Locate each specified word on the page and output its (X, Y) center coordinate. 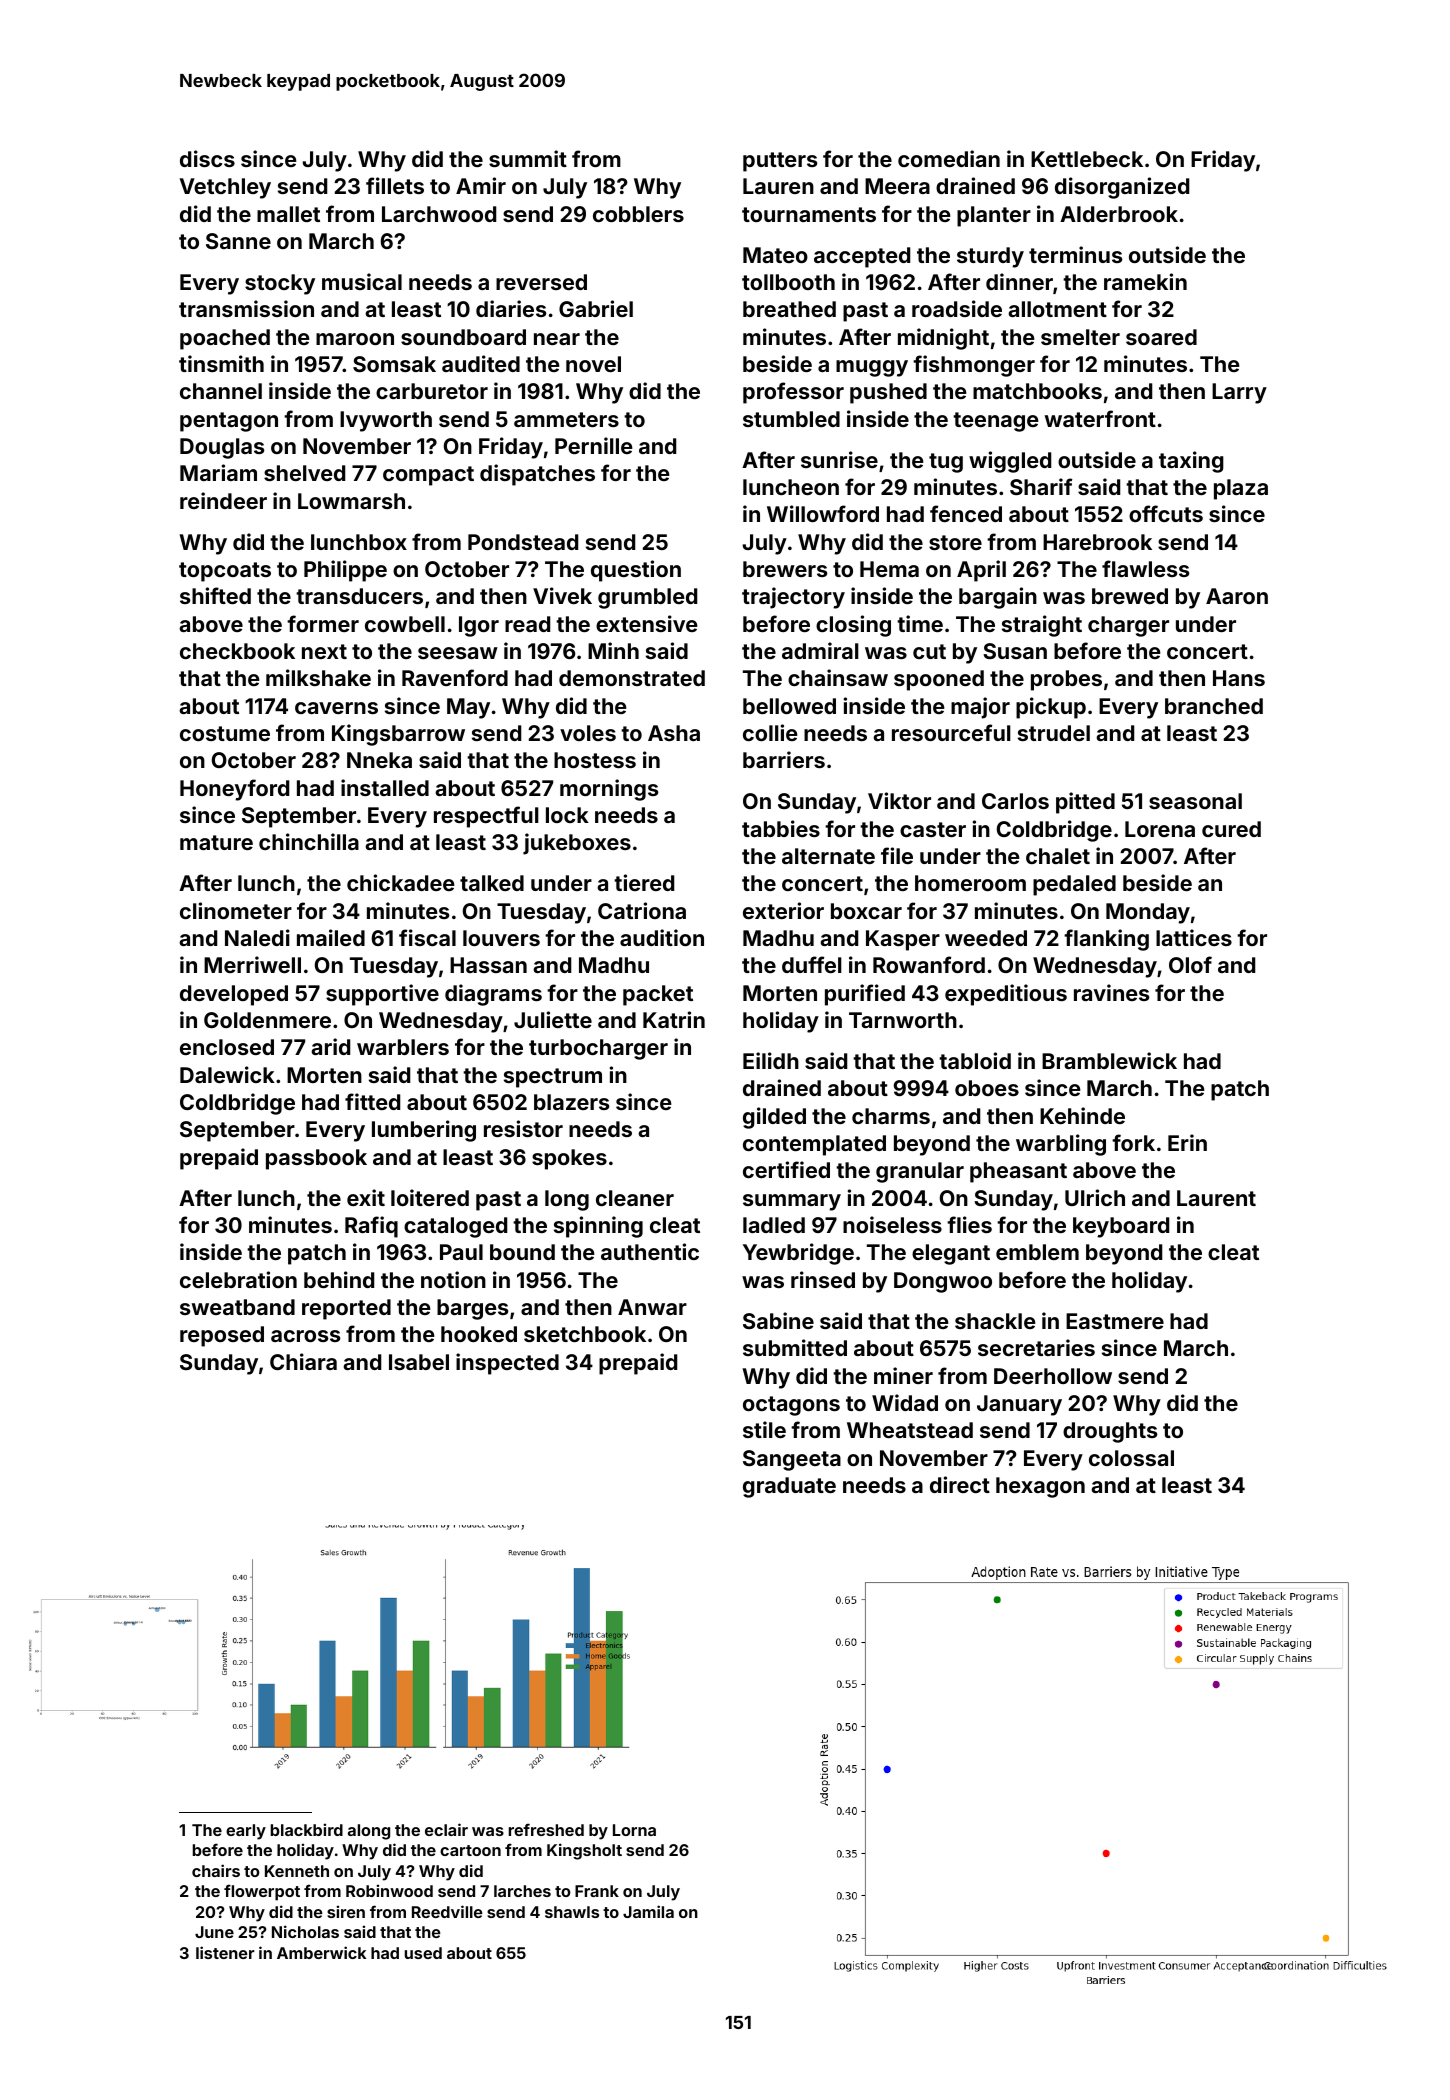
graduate (789, 1487)
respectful (486, 817)
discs (207, 158)
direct (960, 1484)
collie (770, 732)
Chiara (303, 1361)
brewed (1130, 596)
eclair (446, 1829)
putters (780, 162)
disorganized (1122, 188)
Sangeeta (792, 1460)
